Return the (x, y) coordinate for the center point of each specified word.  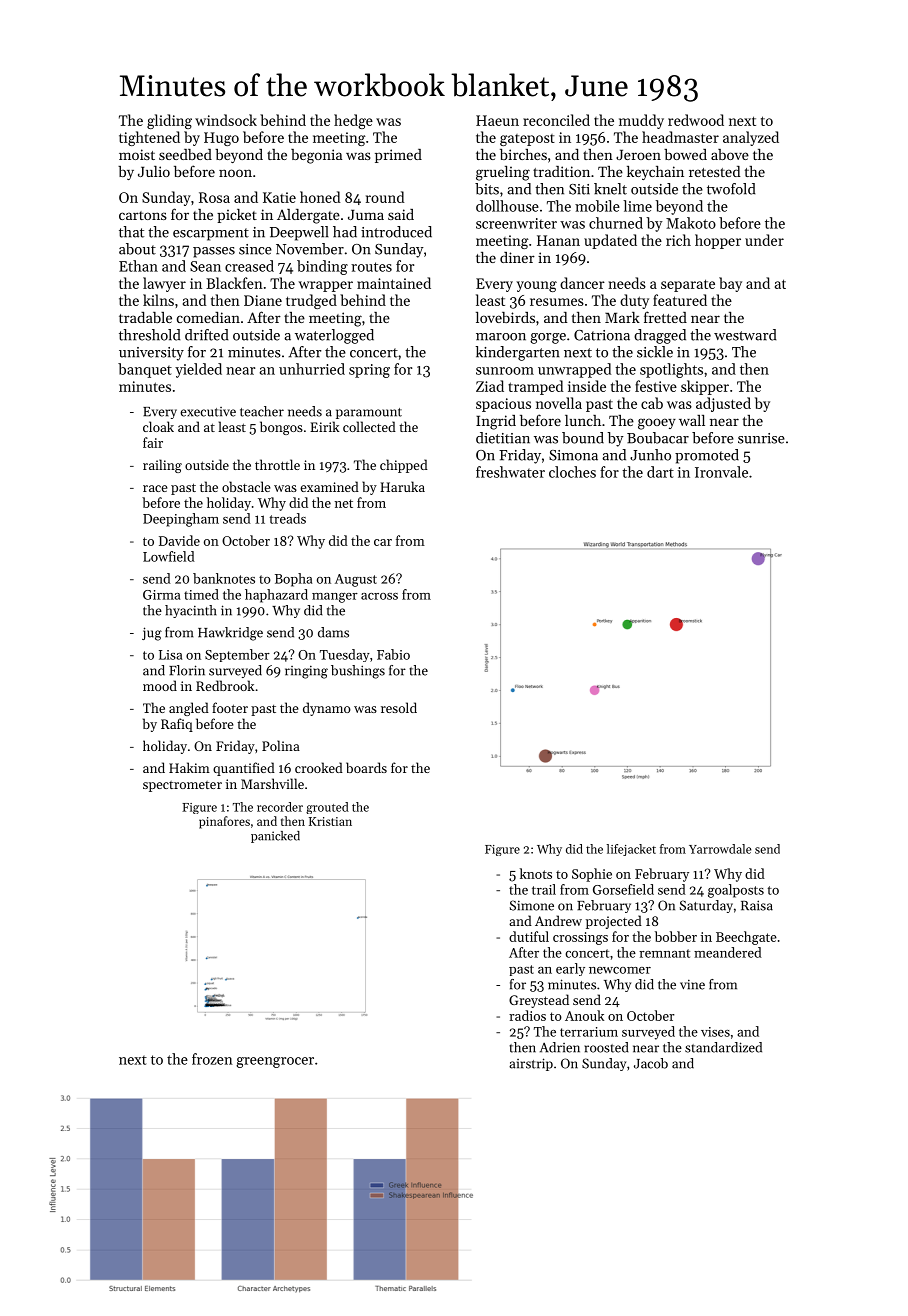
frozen (212, 1059)
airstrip (531, 1064)
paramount (369, 413)
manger (335, 598)
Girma (161, 595)
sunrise (761, 438)
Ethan (138, 266)
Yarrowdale (720, 849)
